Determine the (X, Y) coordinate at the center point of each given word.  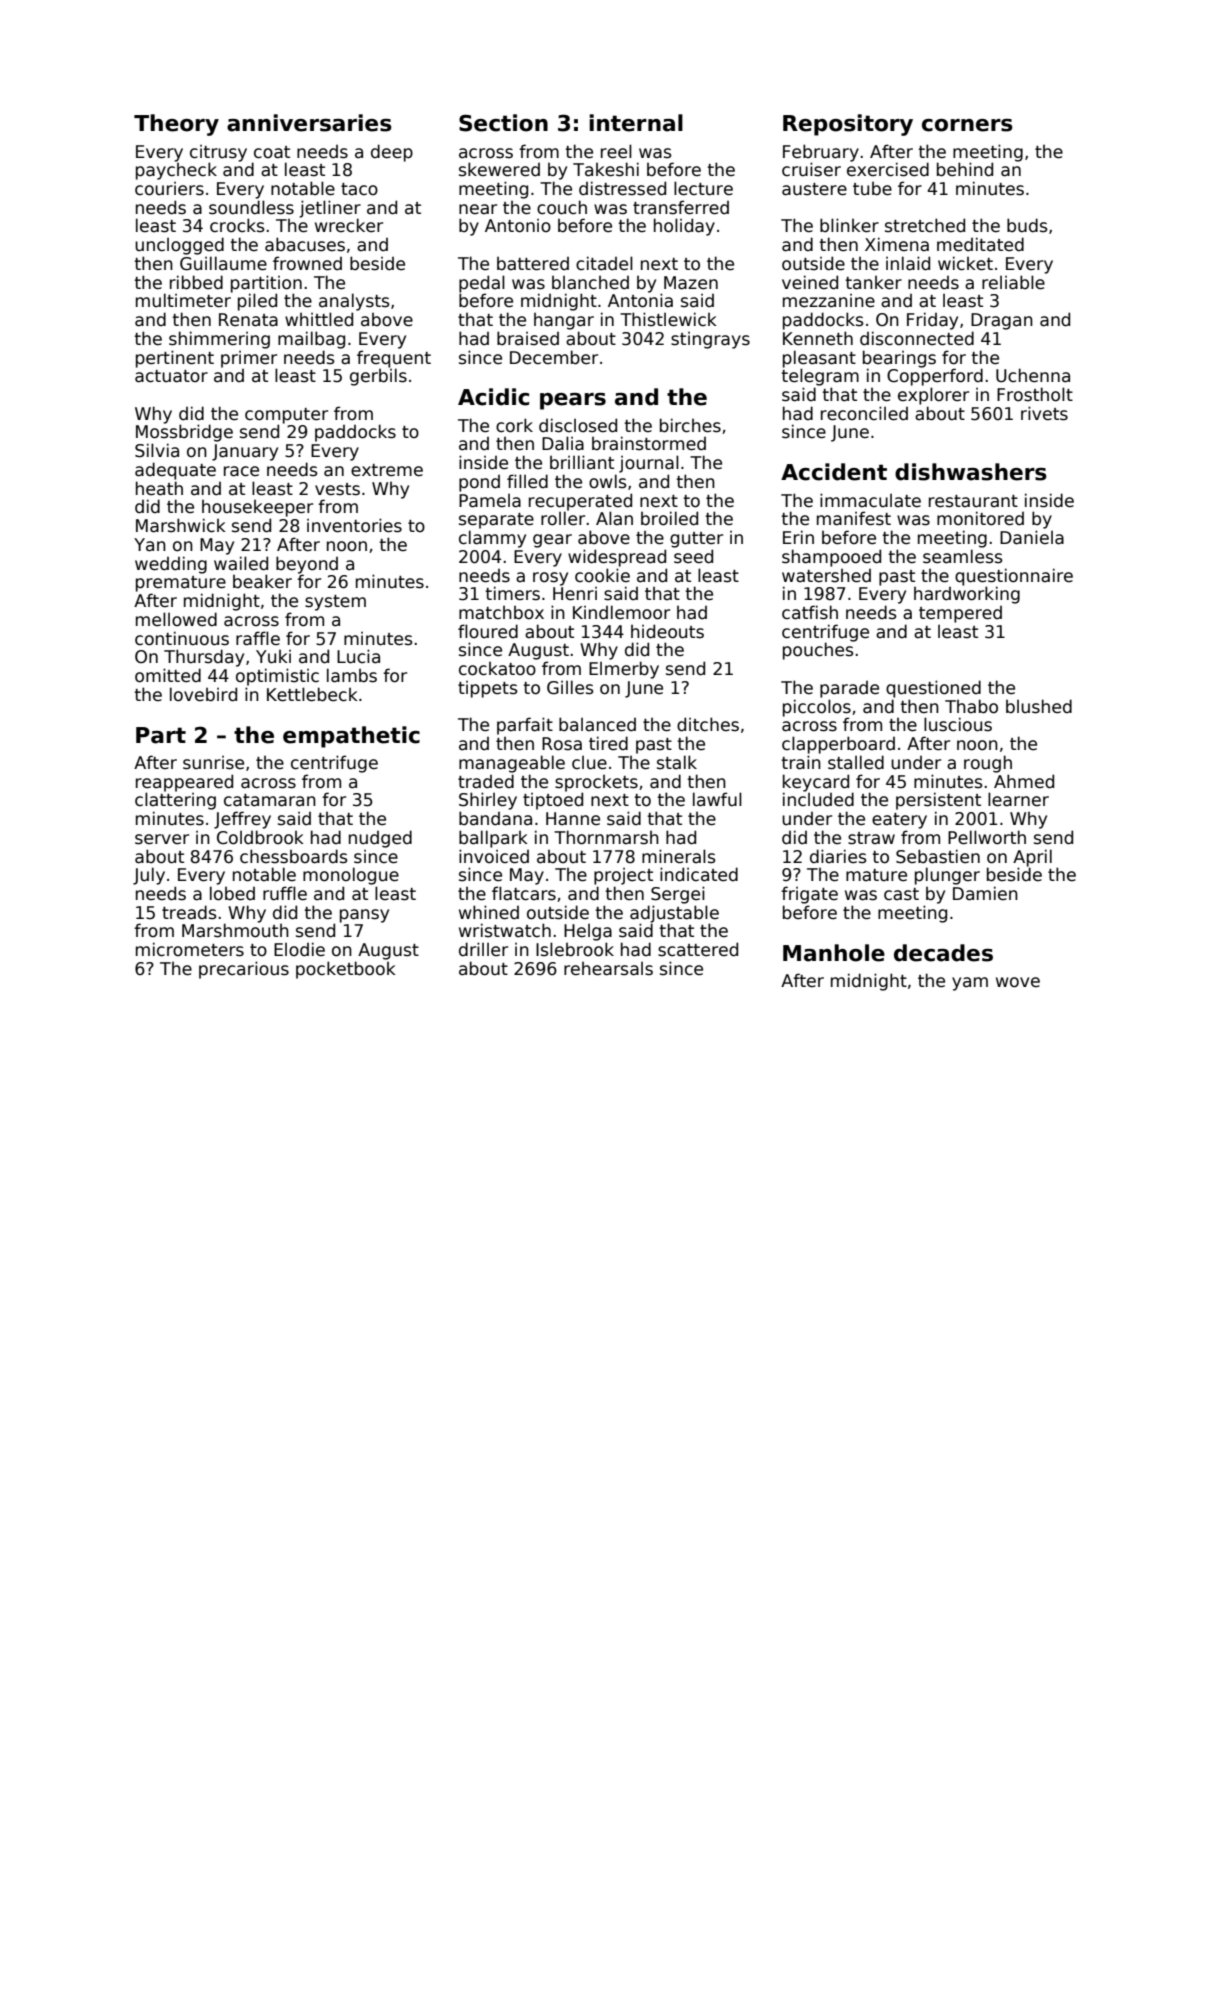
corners (967, 125)
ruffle (285, 893)
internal (636, 123)
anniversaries (309, 123)
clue (589, 762)
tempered (960, 614)
